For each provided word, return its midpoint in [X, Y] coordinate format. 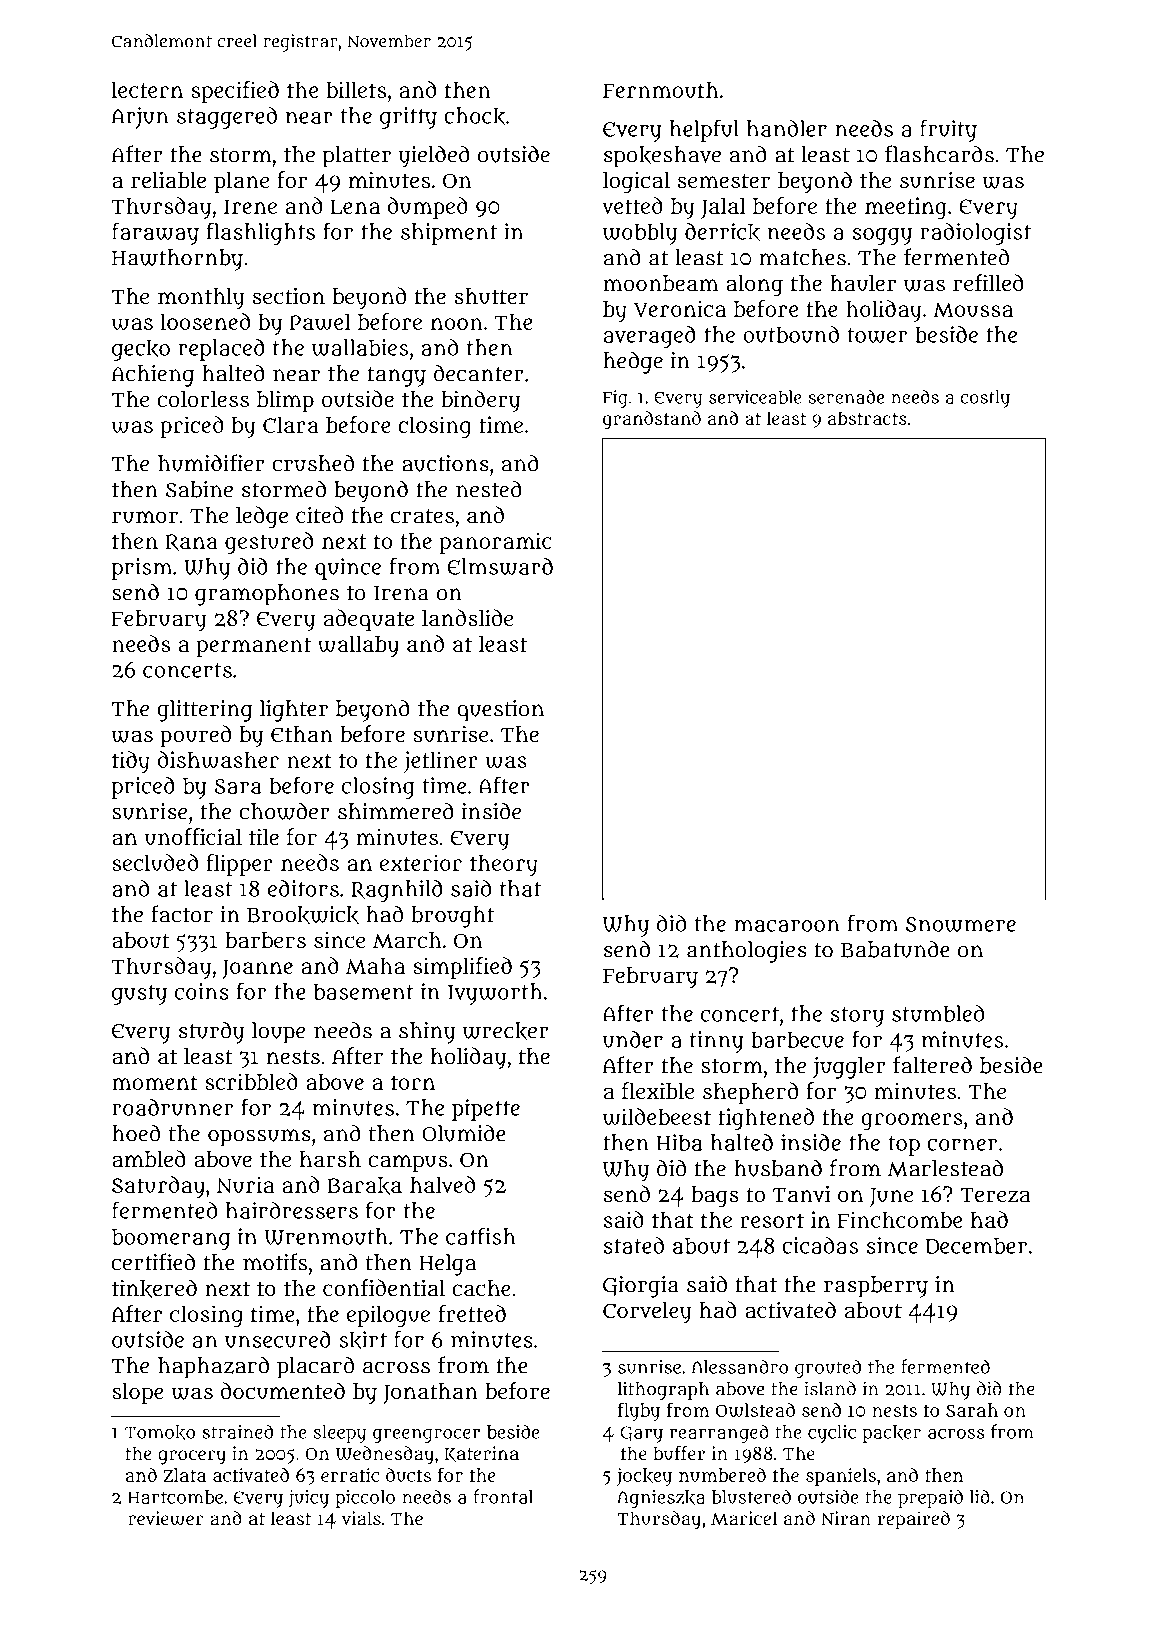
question [500, 711]
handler [787, 128]
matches [802, 257]
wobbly [640, 234]
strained [237, 1431]
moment [155, 1082]
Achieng [152, 376]
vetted [632, 205]
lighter [294, 711]
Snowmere [961, 924]
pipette [486, 1110]
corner [962, 1144]
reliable [168, 180]
